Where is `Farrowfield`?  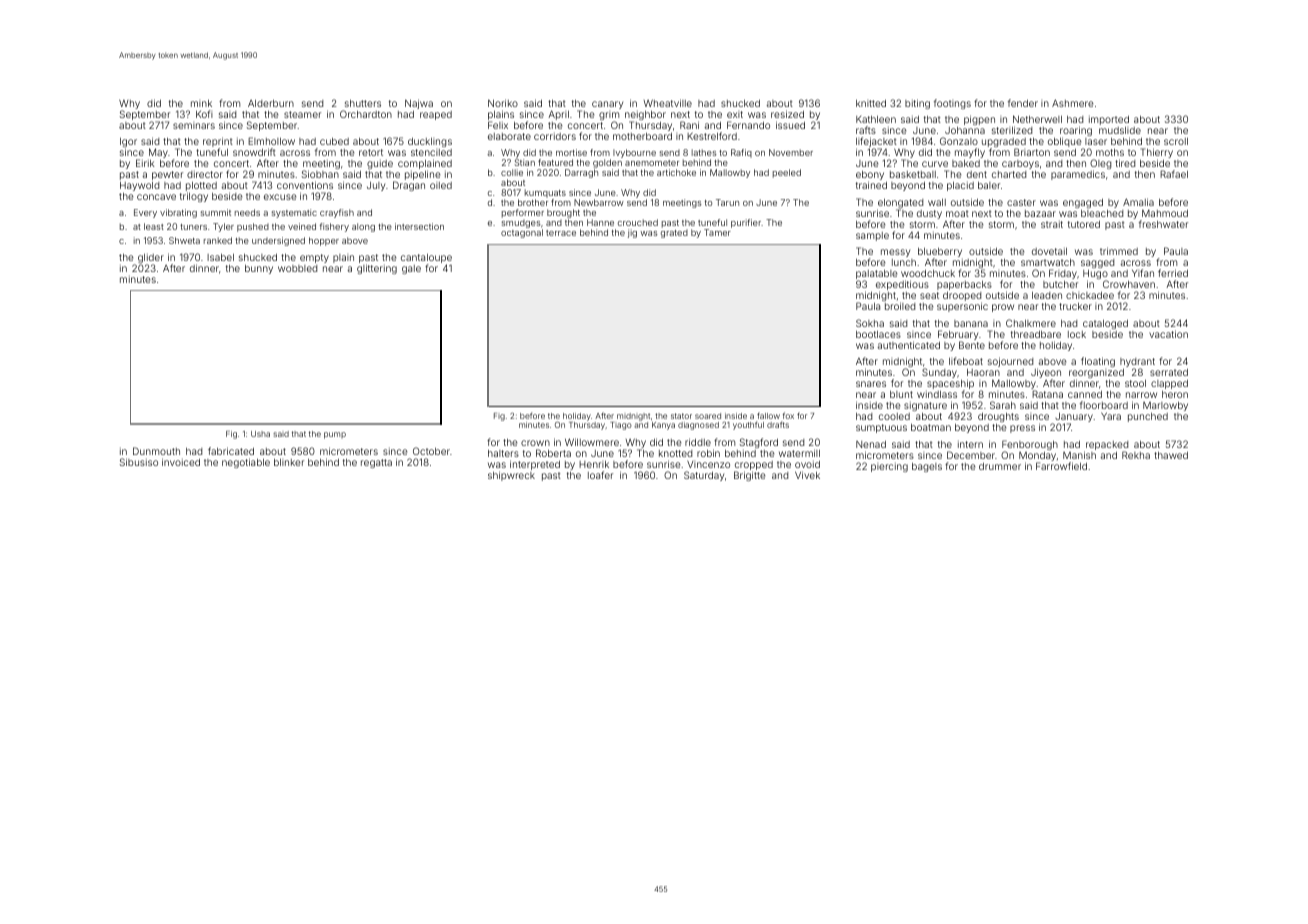 Farrowfield is located at coordinates (1061, 466).
